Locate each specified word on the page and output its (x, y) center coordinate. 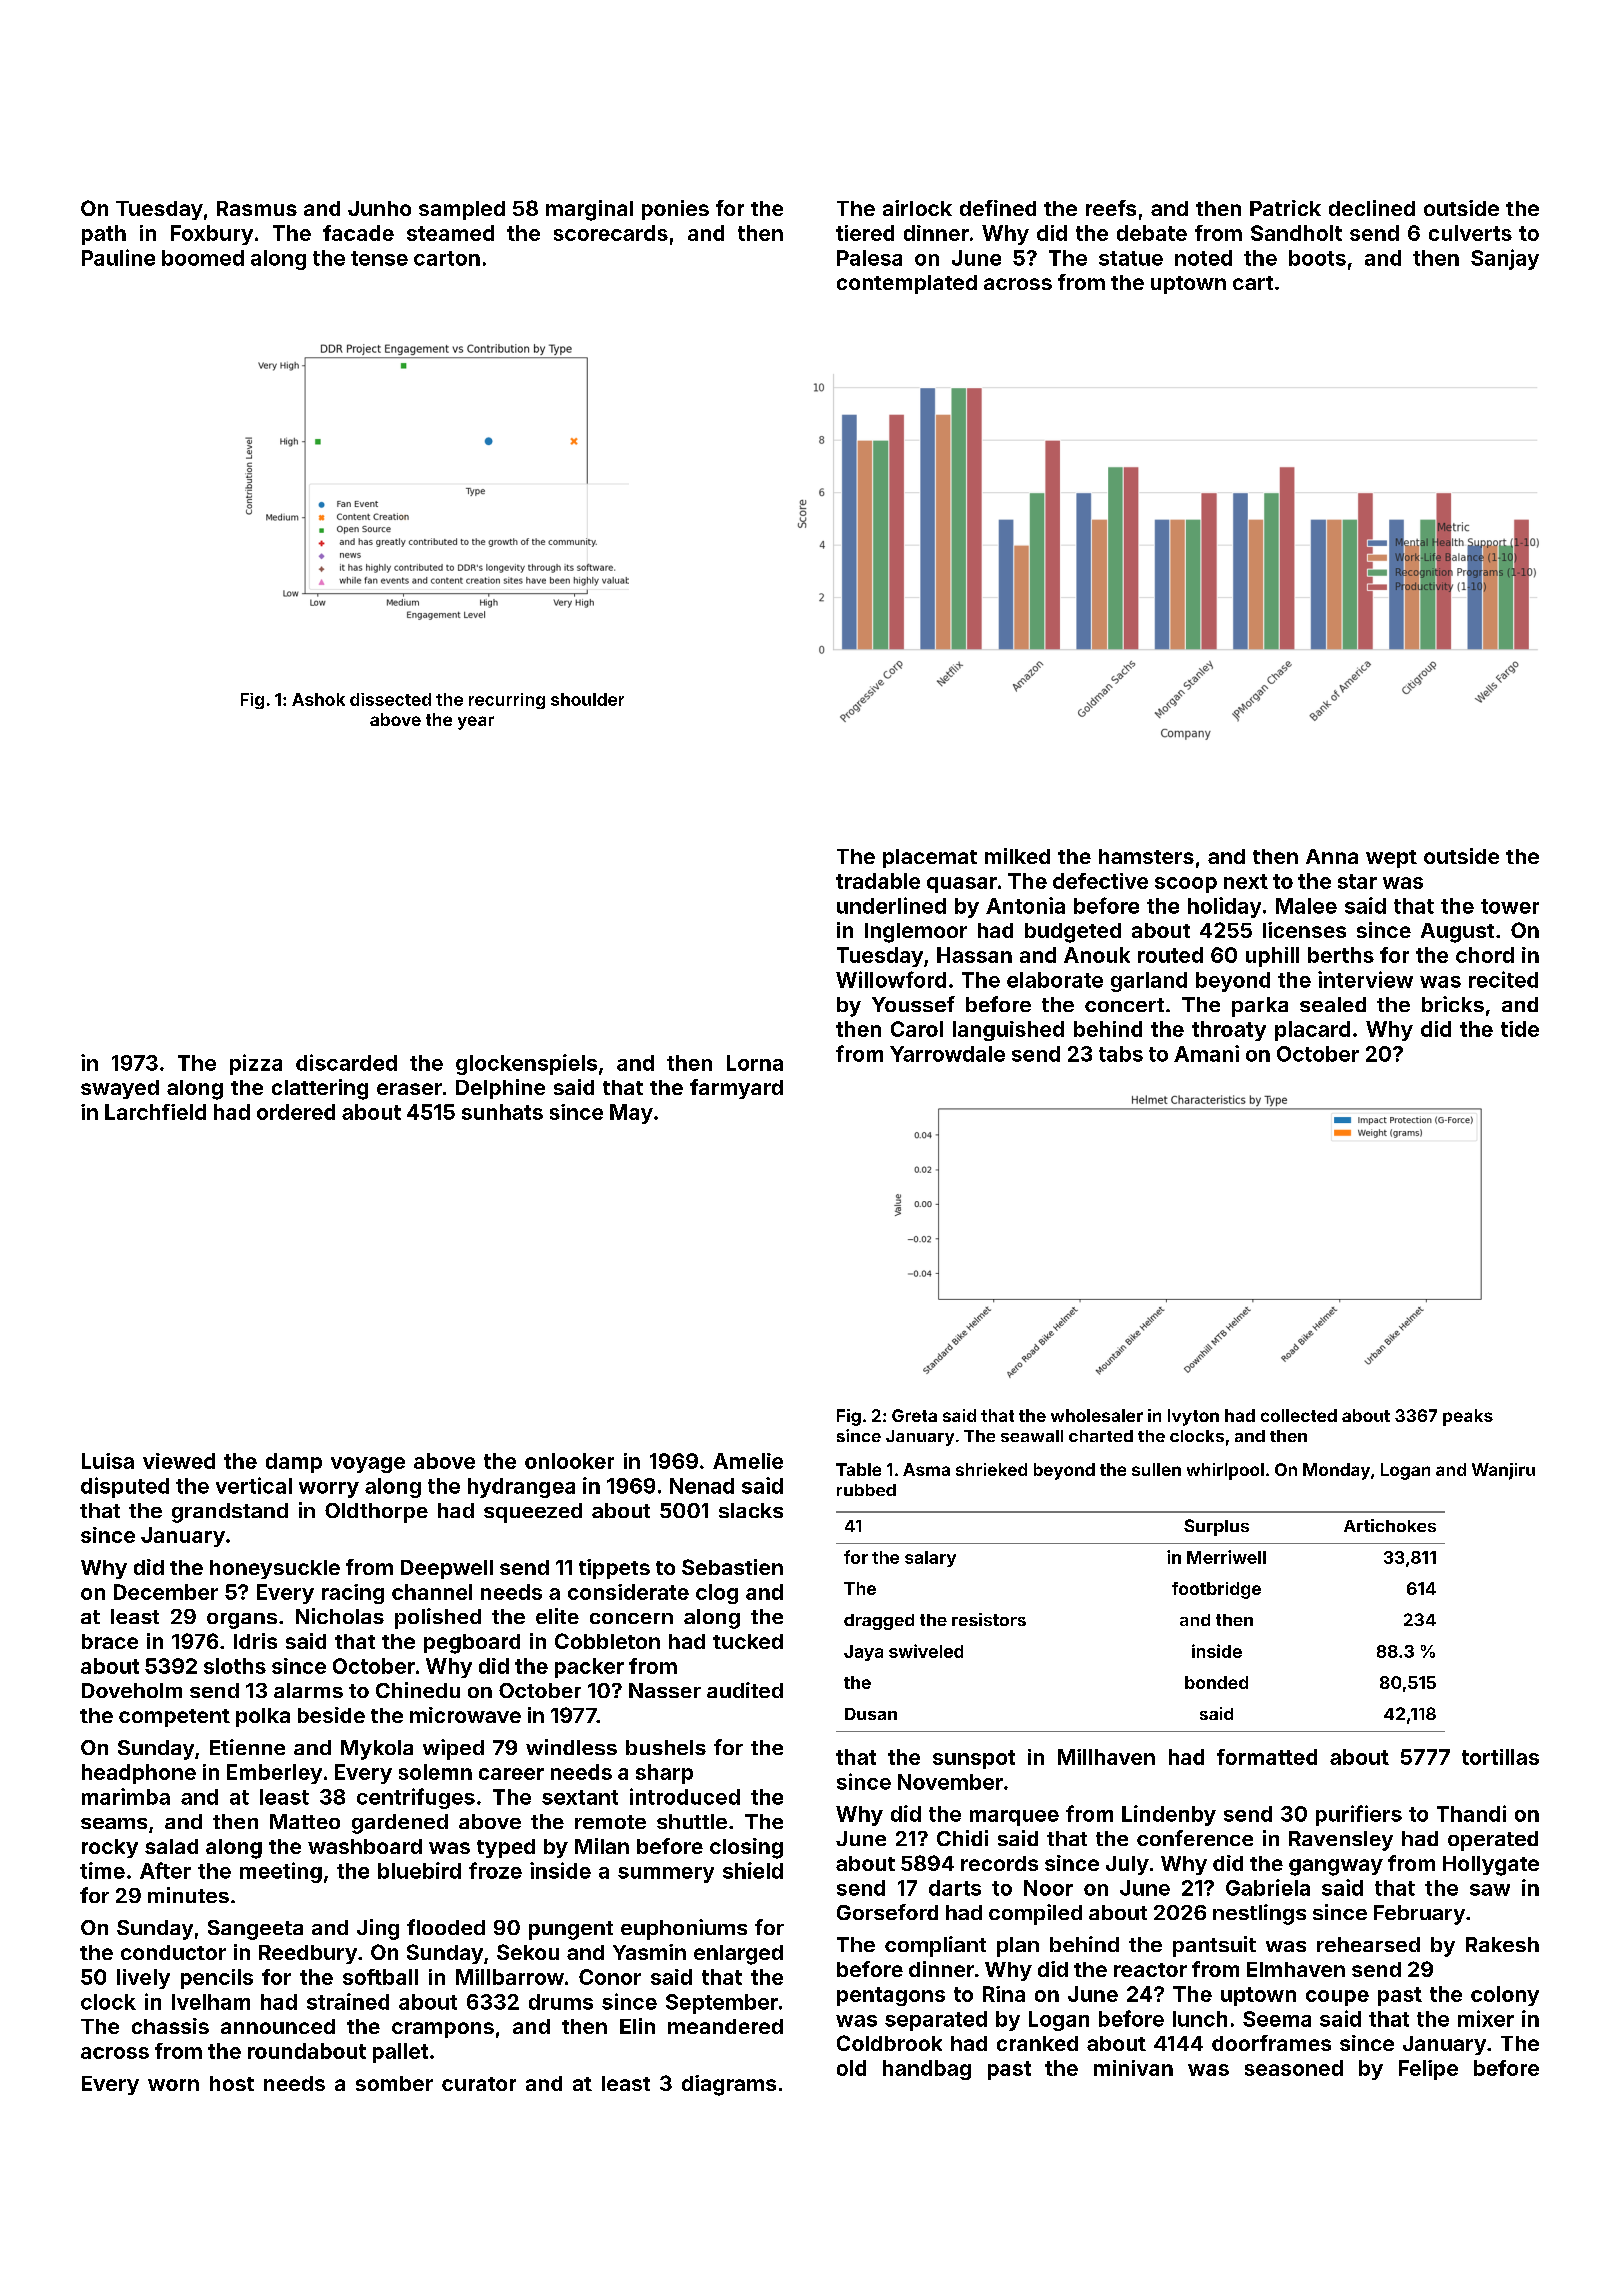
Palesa (869, 258)
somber (394, 2083)
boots (1317, 258)
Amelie (748, 1461)
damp (294, 1463)
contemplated (907, 284)
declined (1372, 208)
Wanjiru (1503, 1471)
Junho (379, 208)
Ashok (318, 699)
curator (479, 2084)
